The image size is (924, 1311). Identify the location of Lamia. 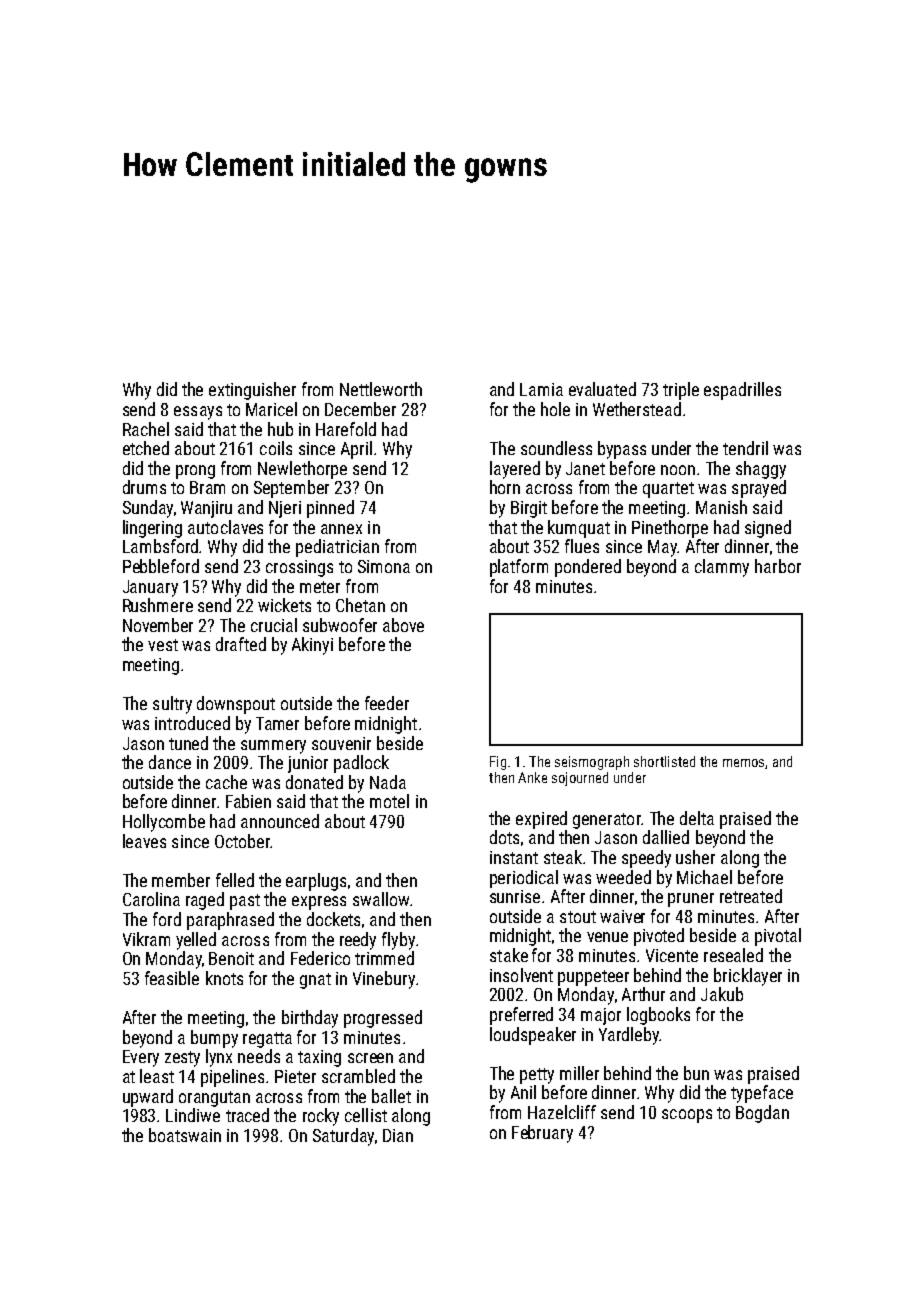
(541, 389).
